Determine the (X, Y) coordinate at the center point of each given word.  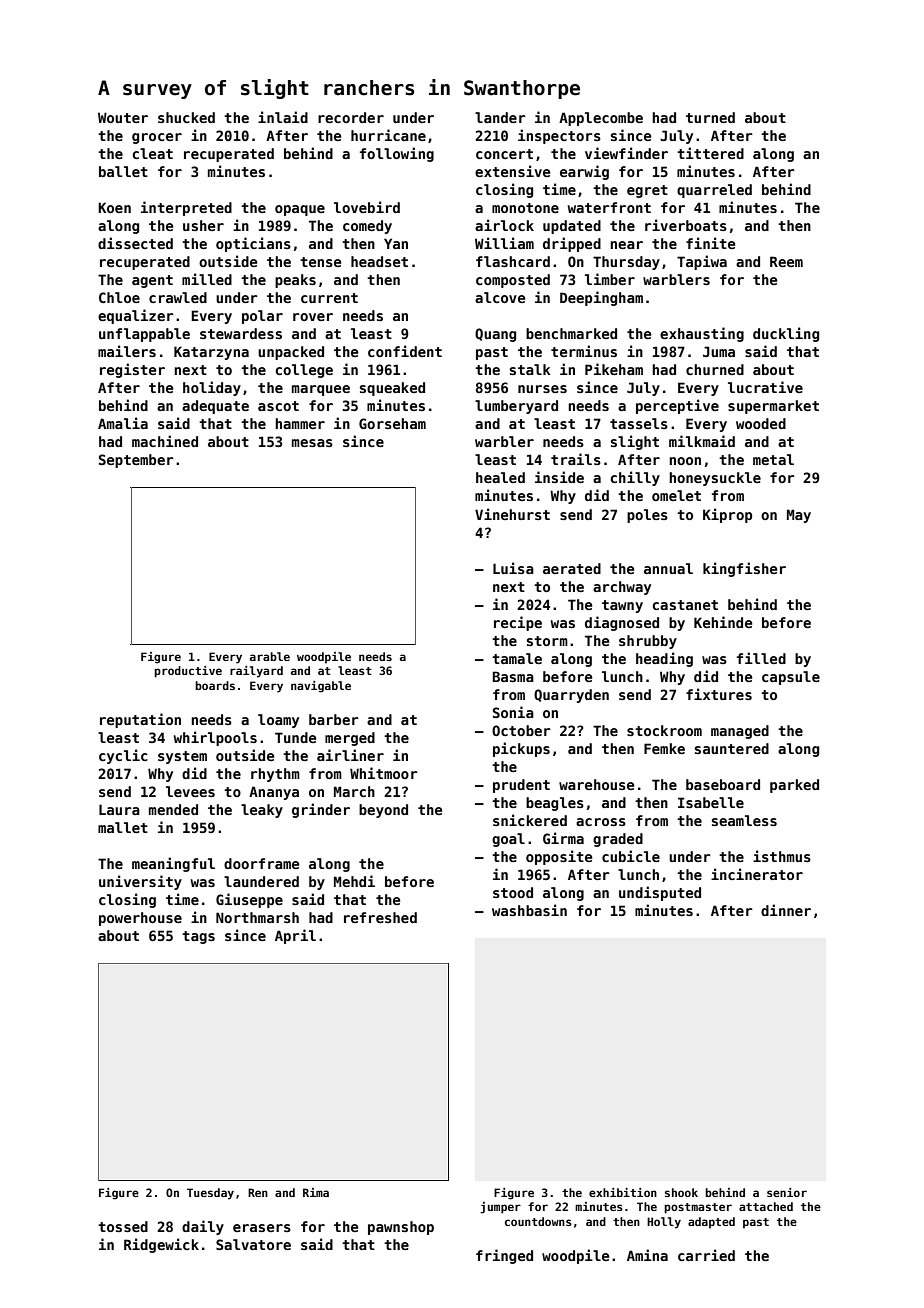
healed (500, 477)
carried (706, 1255)
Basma (513, 676)
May (799, 516)
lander (500, 117)
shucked (186, 117)
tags (198, 937)
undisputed (660, 893)
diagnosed (622, 623)
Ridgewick (161, 1245)
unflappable (144, 335)
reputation (140, 720)
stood (513, 892)
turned (710, 117)
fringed (504, 1256)
